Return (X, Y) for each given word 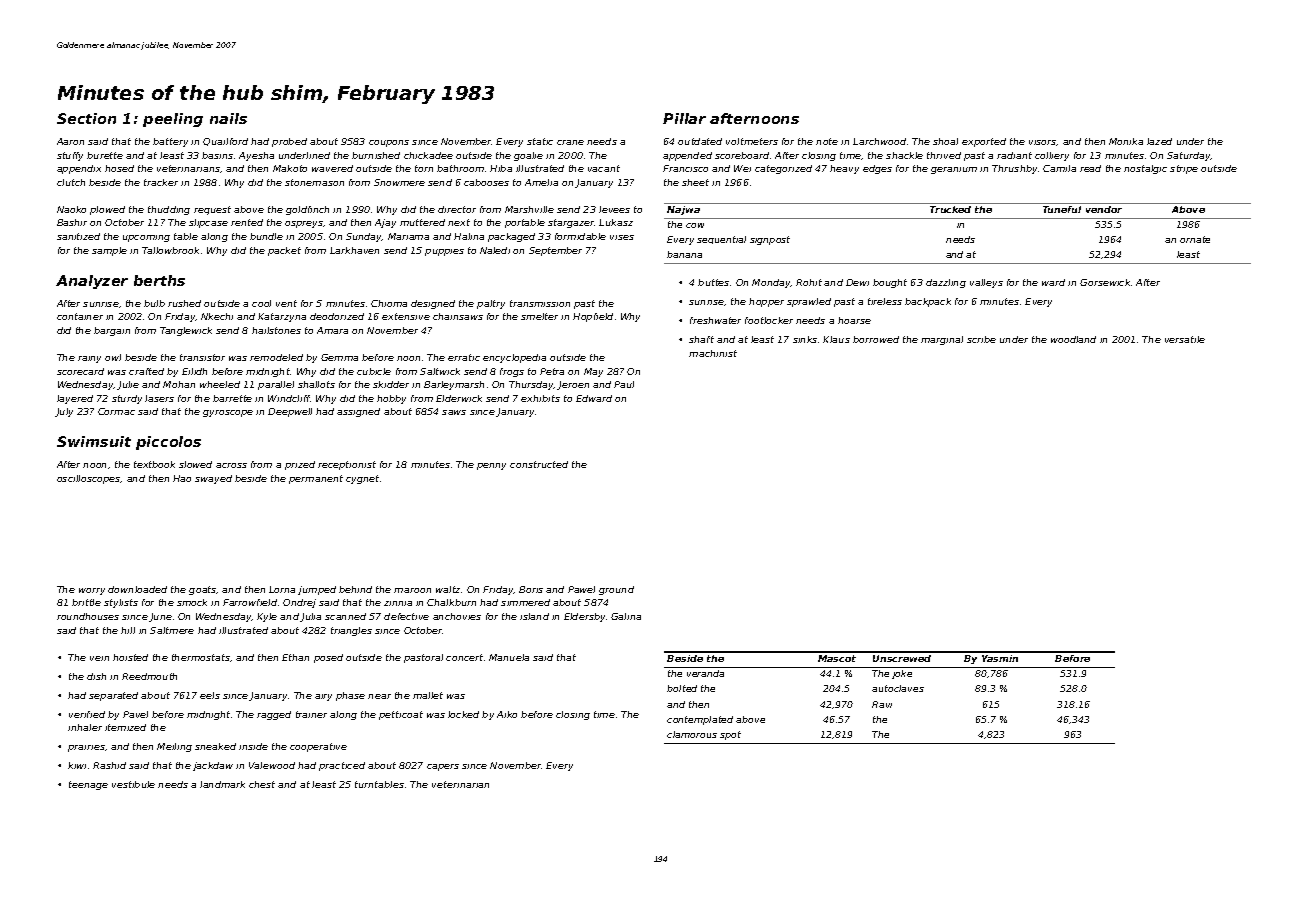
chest (262, 784)
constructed (539, 464)
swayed (213, 479)
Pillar (684, 118)
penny (491, 466)
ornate (1195, 239)
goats (203, 590)
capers (443, 767)
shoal (945, 141)
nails (228, 118)
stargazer (571, 223)
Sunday (364, 237)
